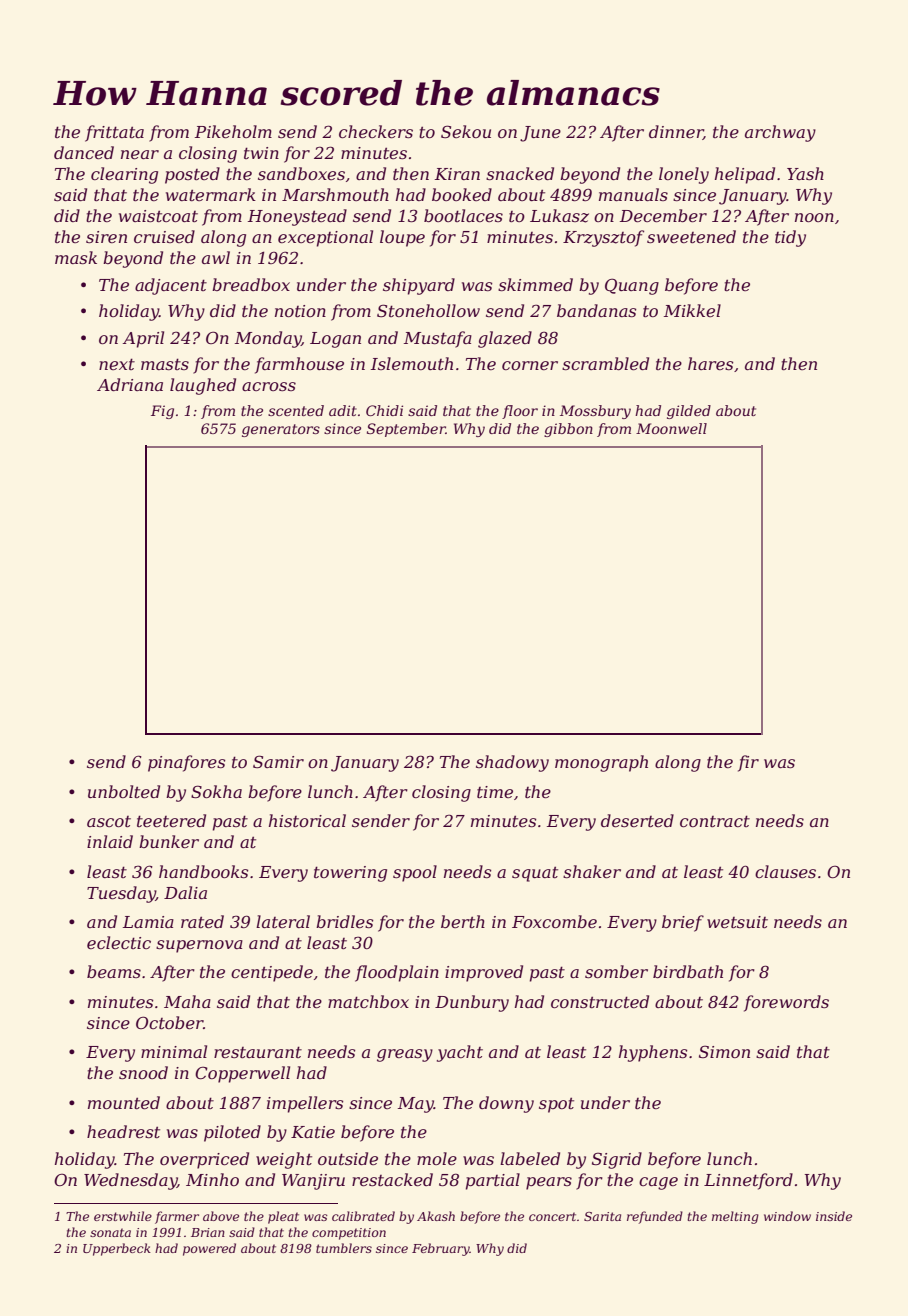  Describe the element at coordinates (814, 217) in the screenshot. I see `noon` at that location.
